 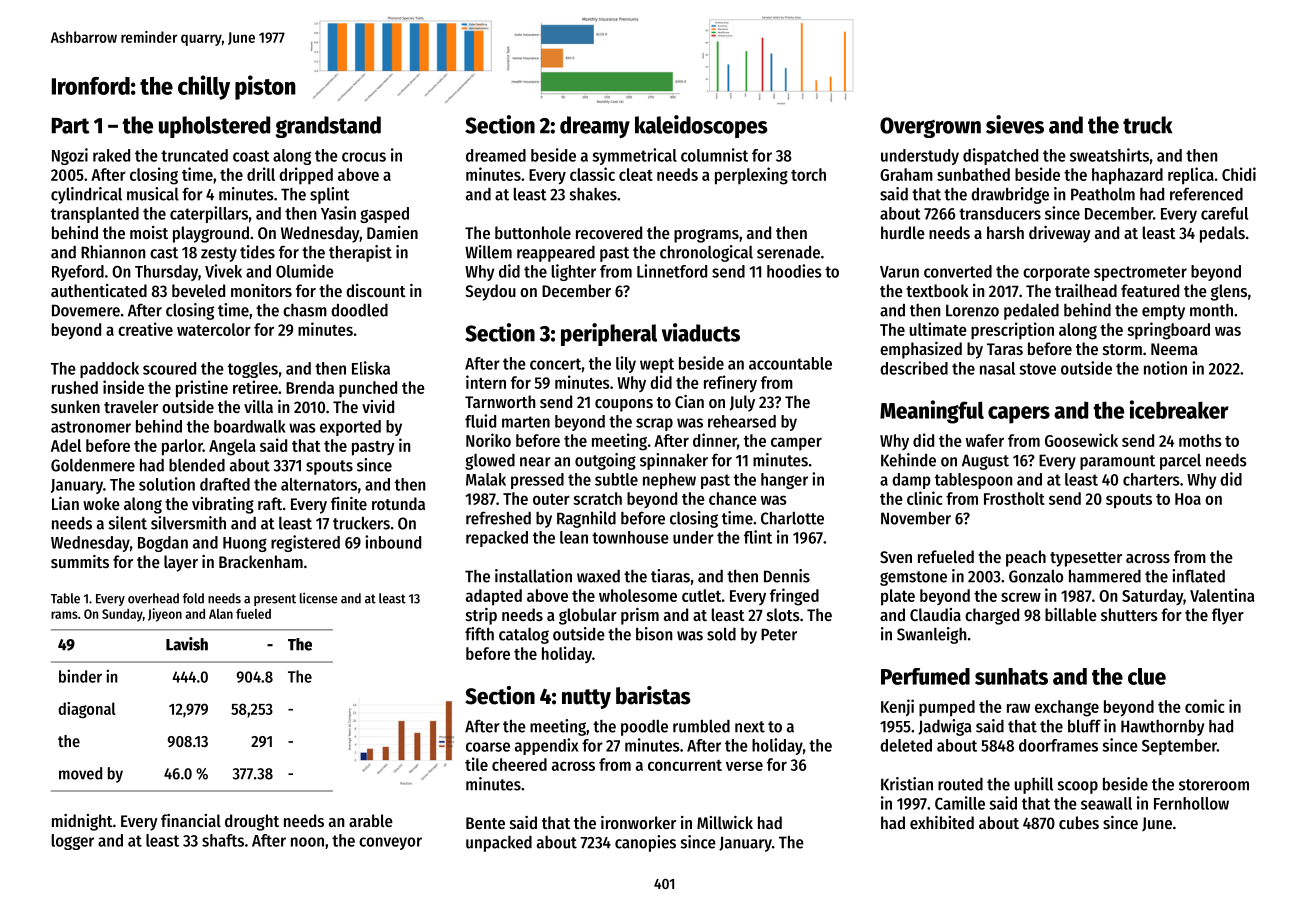 What do you see at coordinates (499, 844) in the document?
I see `unpacked` at bounding box center [499, 844].
